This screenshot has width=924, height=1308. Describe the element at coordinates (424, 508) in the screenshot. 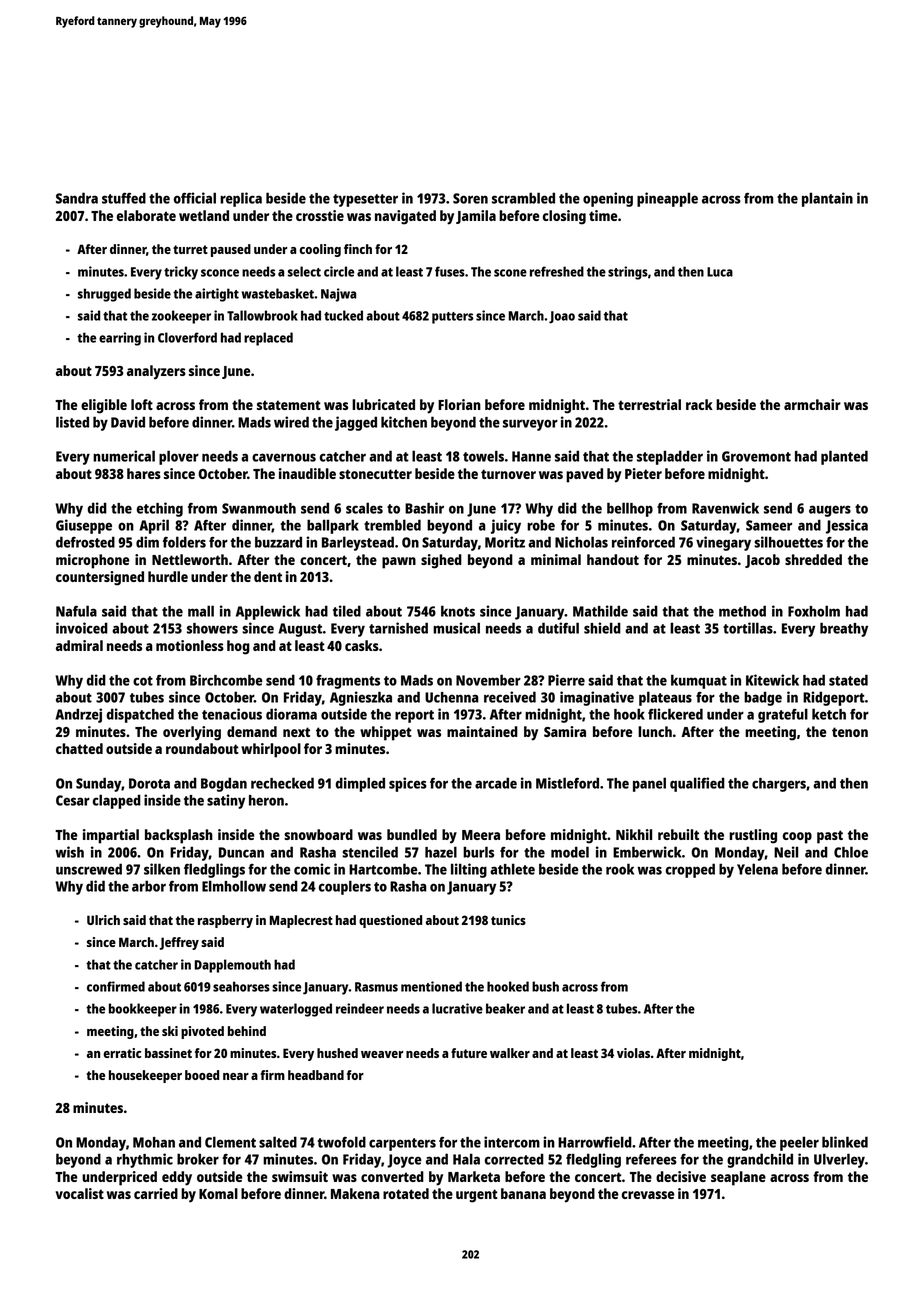

I see `Bashir` at that location.
